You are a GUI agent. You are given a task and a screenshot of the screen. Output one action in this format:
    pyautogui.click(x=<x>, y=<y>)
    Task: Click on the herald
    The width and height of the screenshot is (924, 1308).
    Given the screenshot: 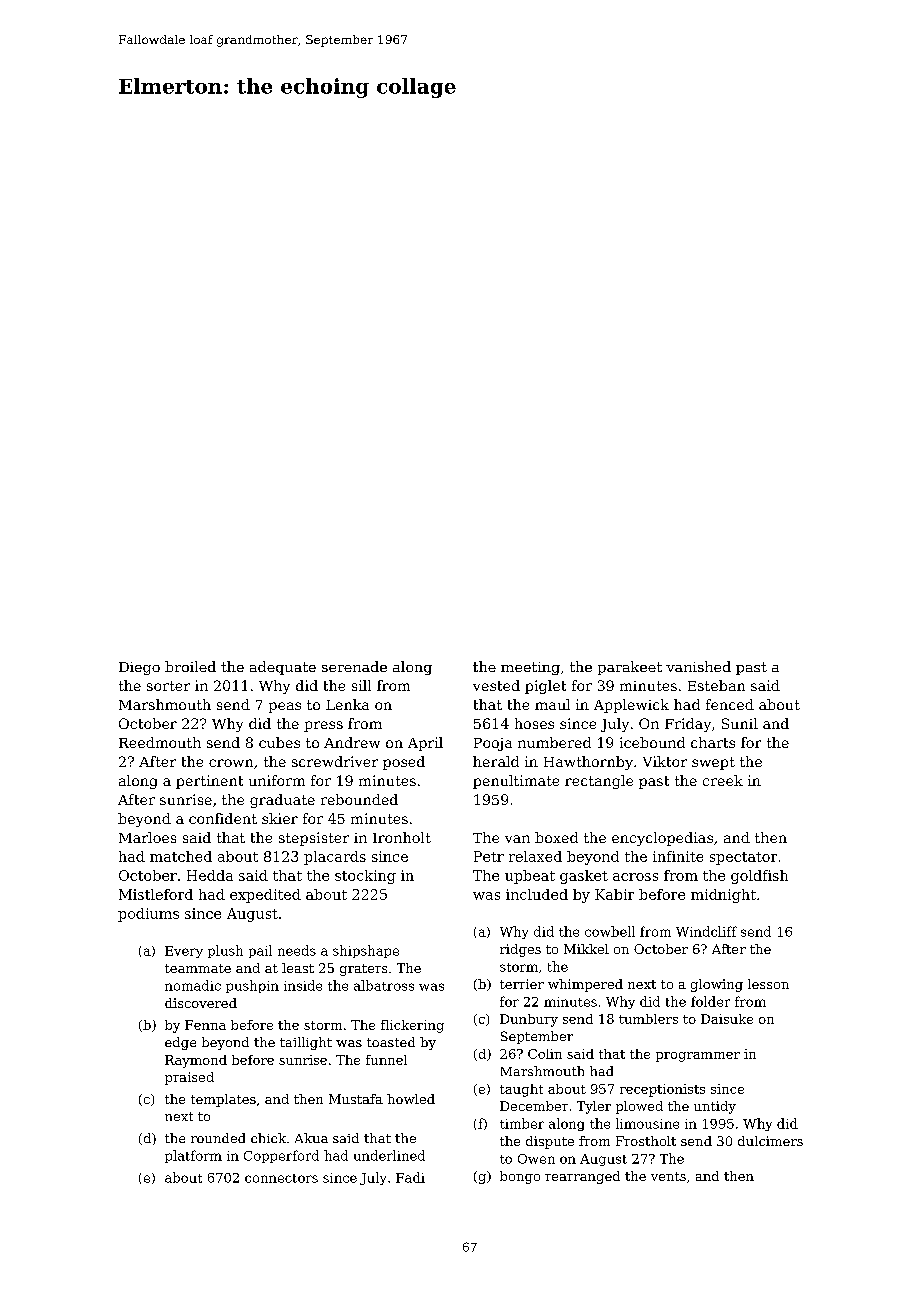 What is the action you would take?
    pyautogui.click(x=496, y=761)
